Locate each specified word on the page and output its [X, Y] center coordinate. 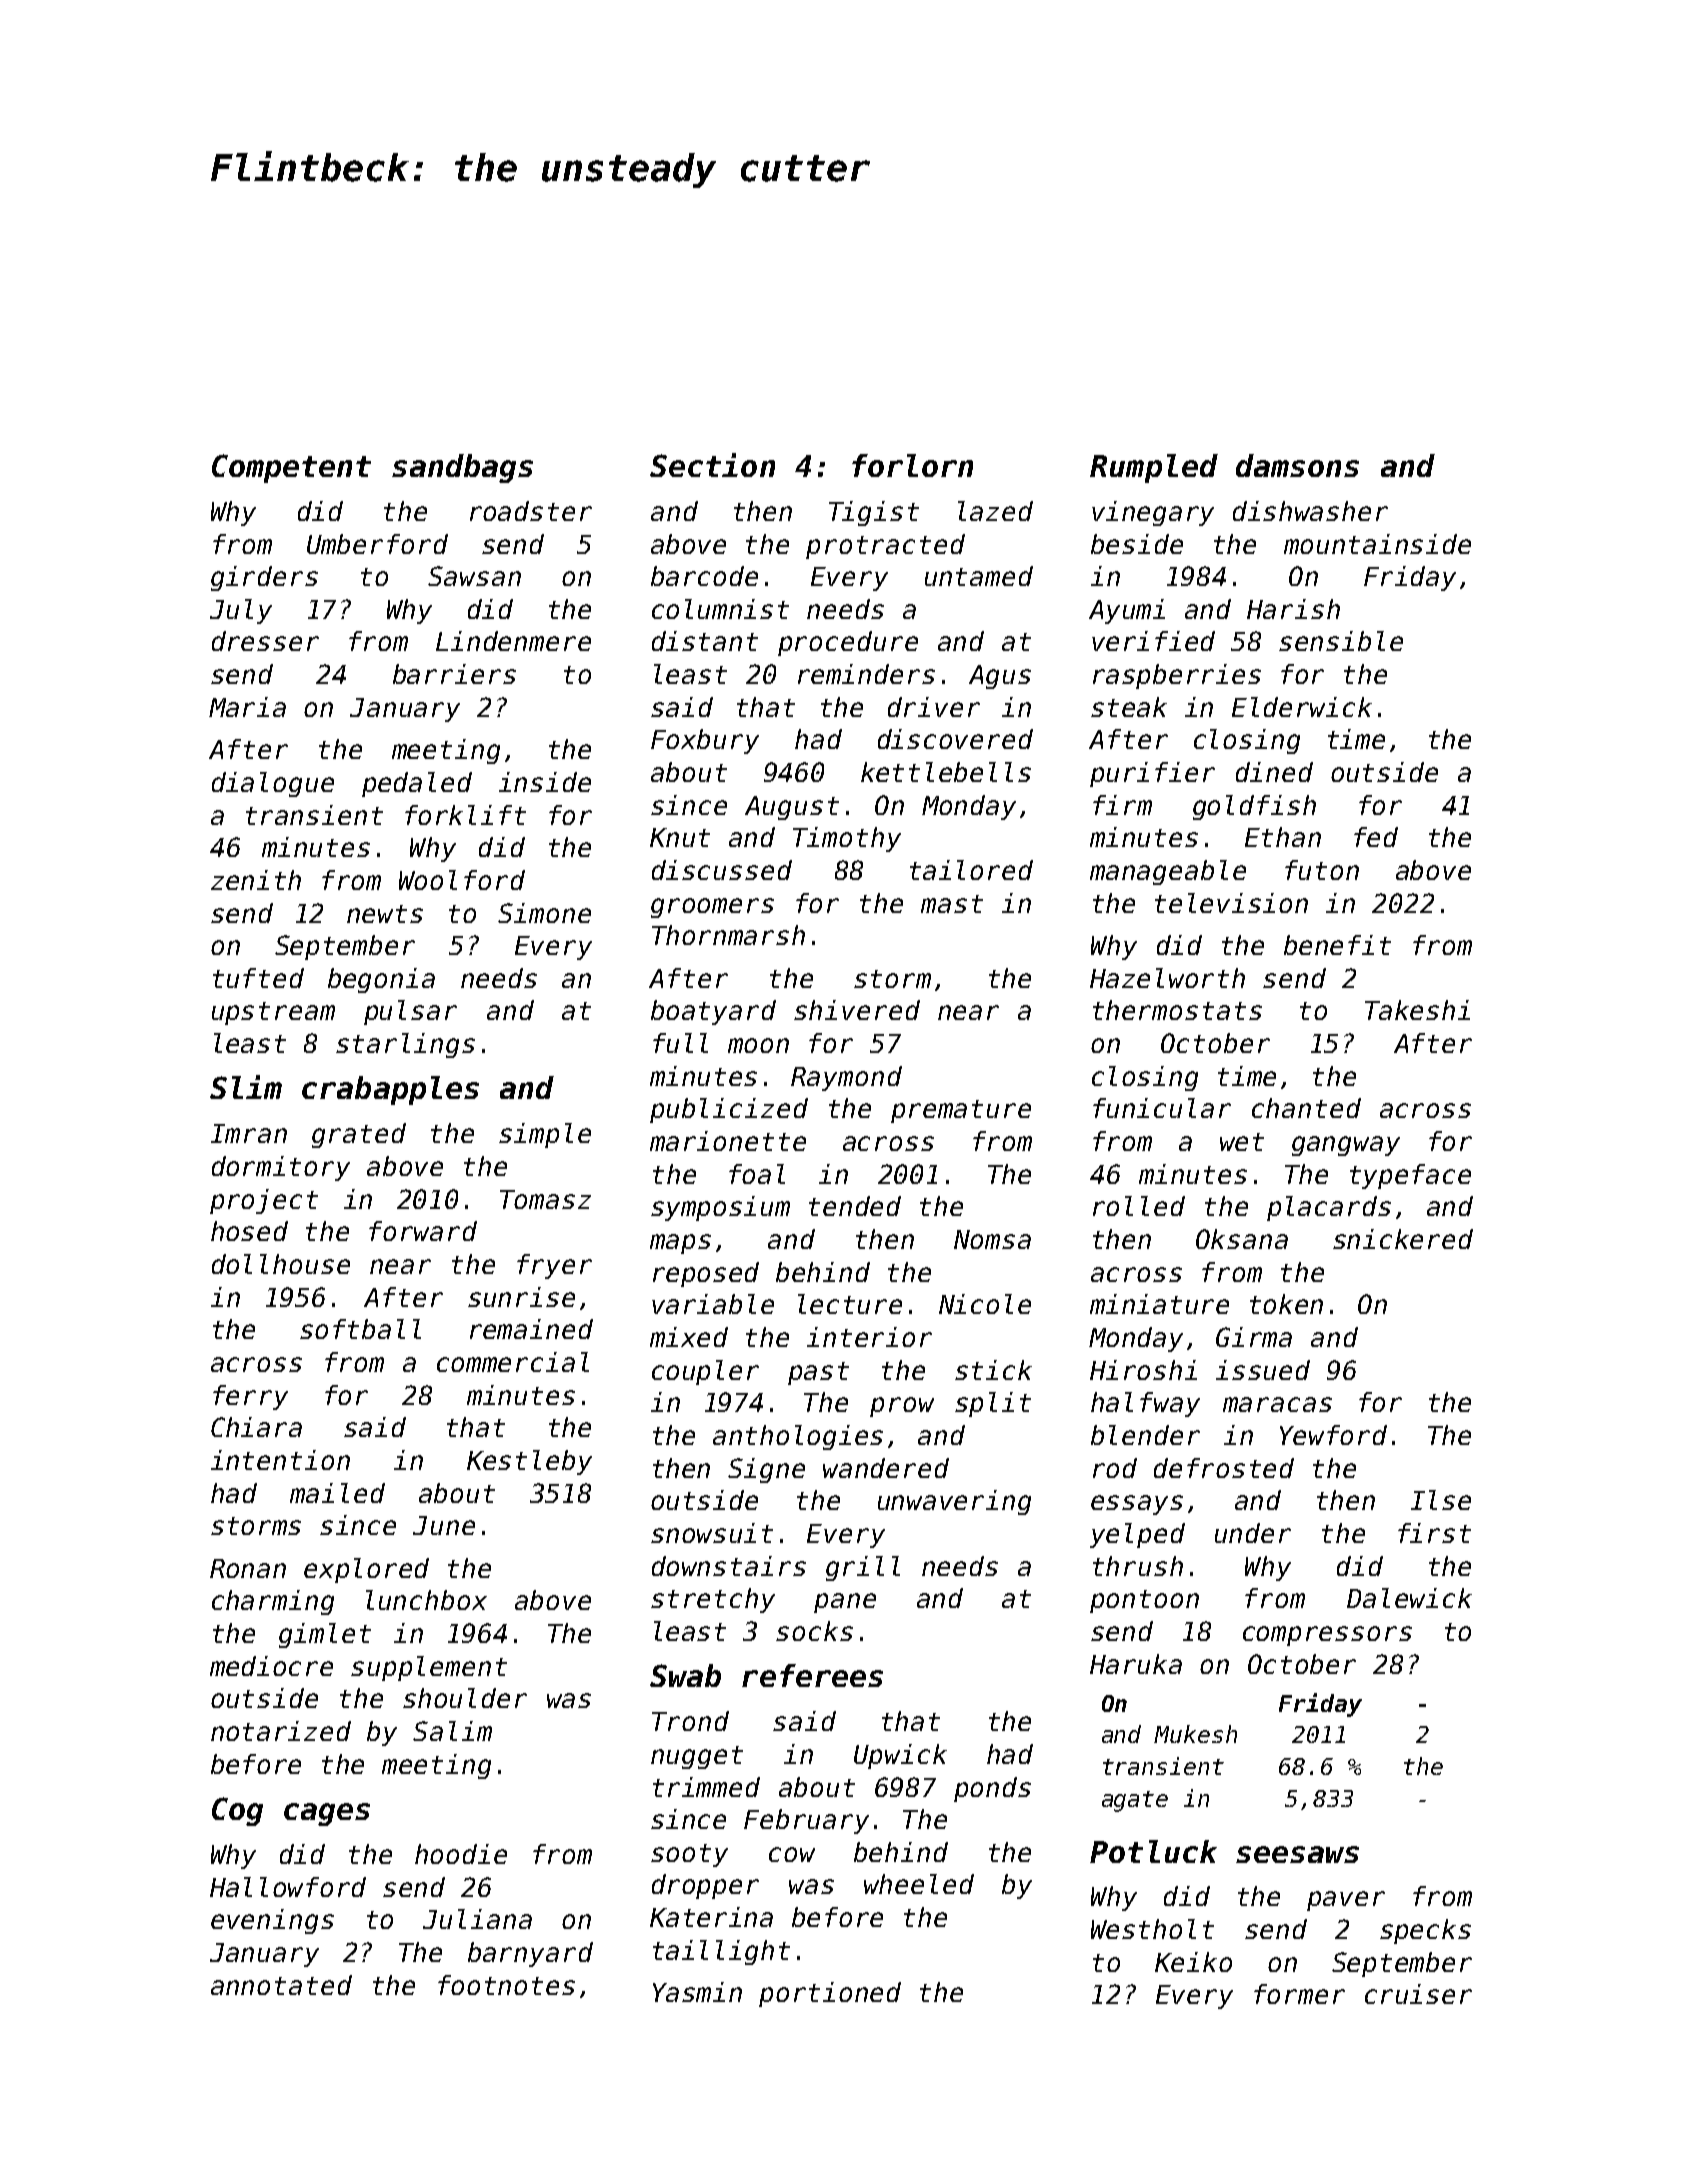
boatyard [713, 1012]
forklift [465, 815]
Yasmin [697, 1992]
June [444, 1525]
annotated [281, 1985]
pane [845, 1603]
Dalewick [1409, 1598]
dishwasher [1310, 511]
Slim [246, 1087]
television [1231, 903]
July [241, 611]
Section [712, 465]
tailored [971, 870]
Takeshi [1417, 1010]
